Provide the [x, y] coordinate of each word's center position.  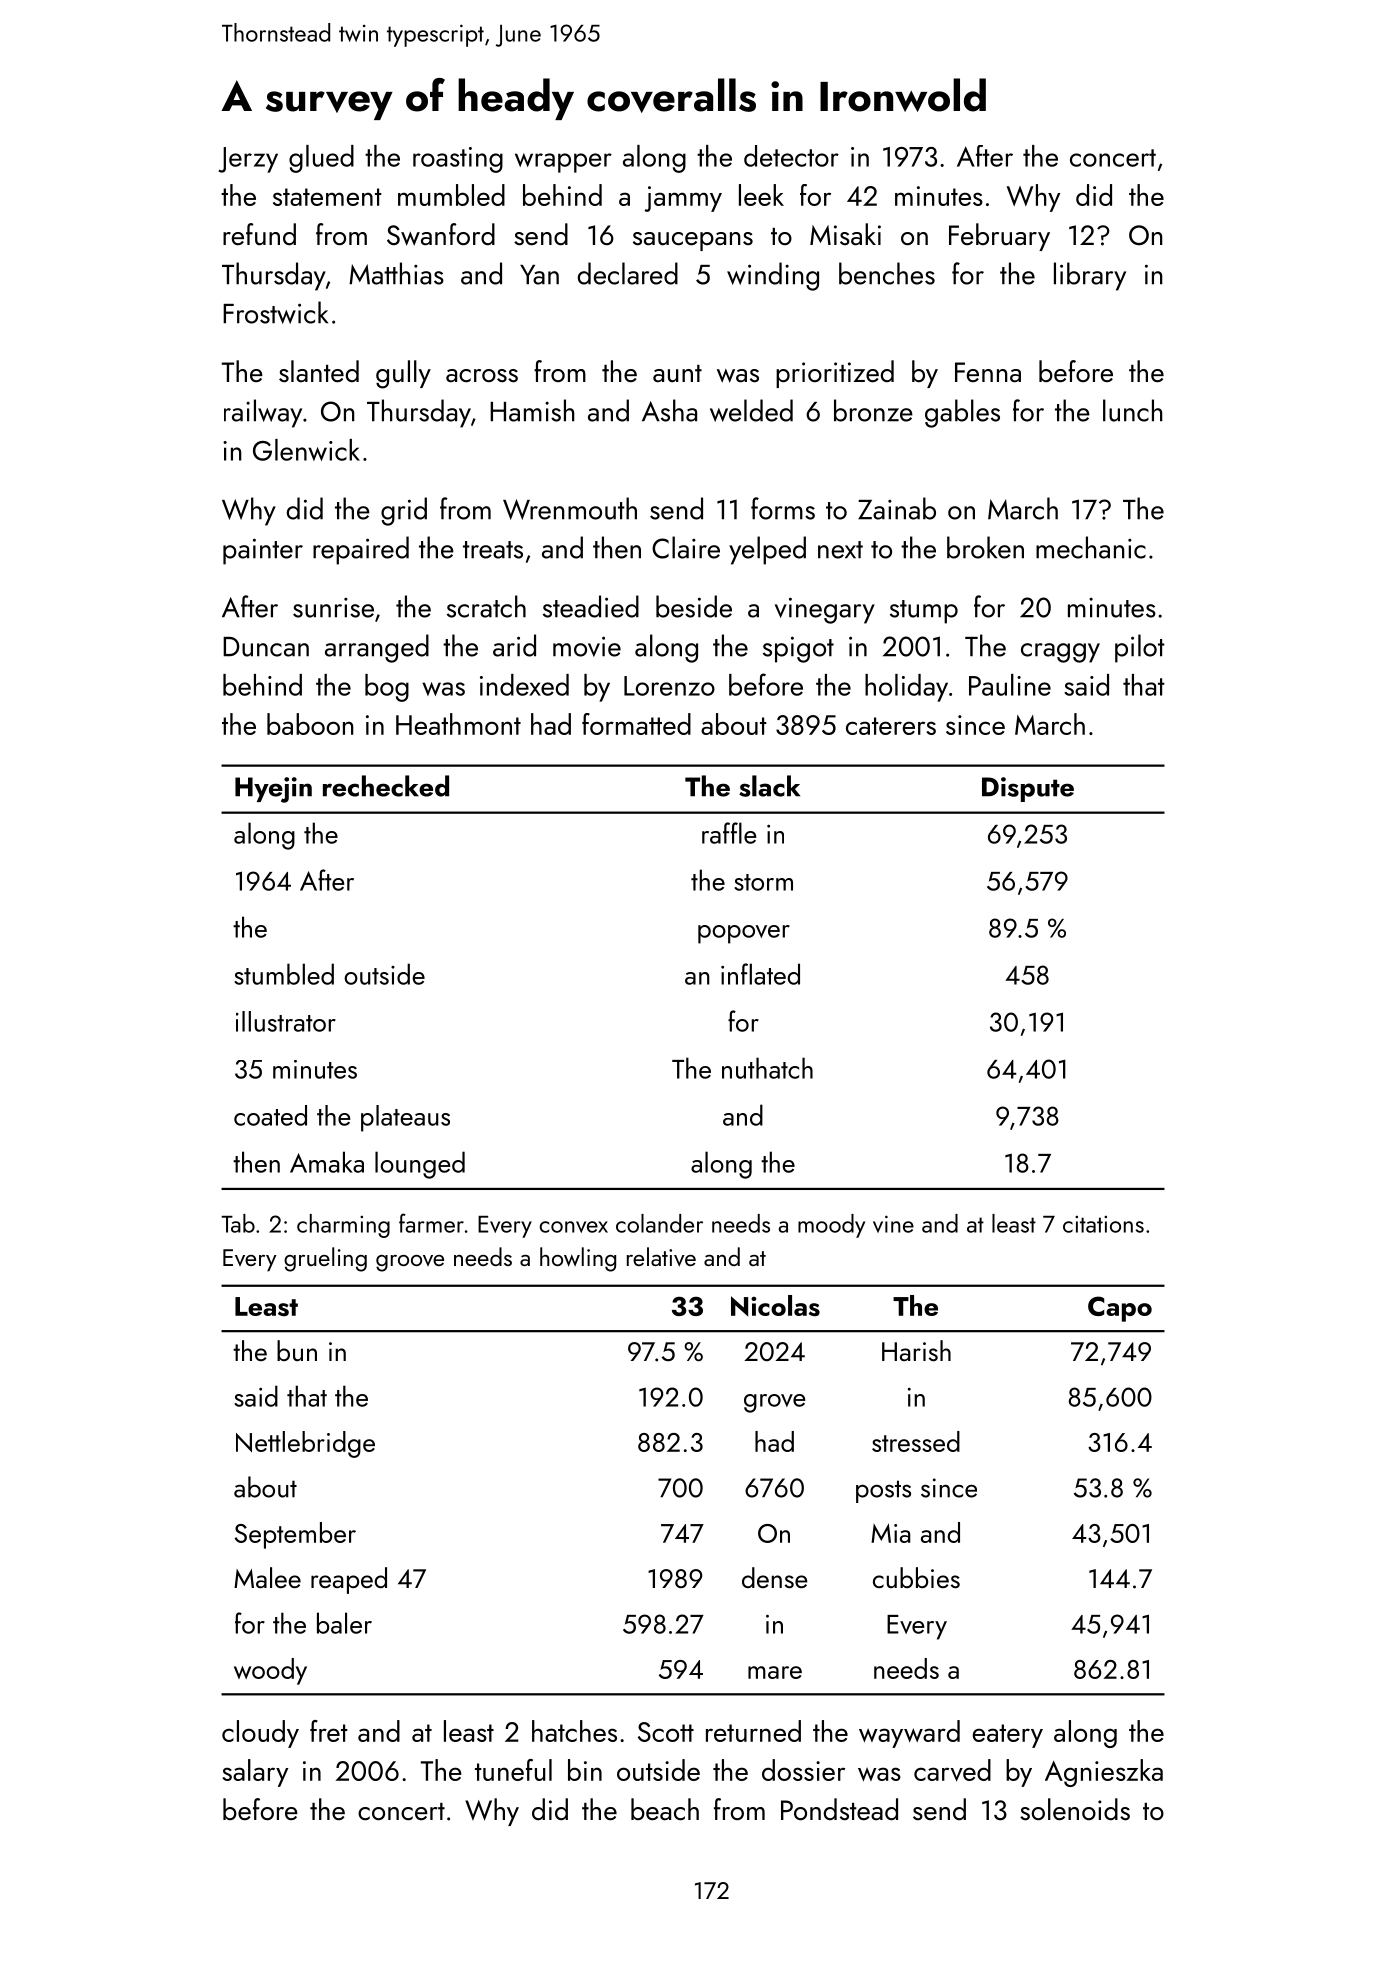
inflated [760, 974]
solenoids [1075, 1809]
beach [665, 1809]
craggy [1060, 653]
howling [578, 1259]
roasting [458, 160]
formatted [636, 724]
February [999, 237]
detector [791, 156]
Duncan [266, 647]
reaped [349, 1580]
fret [329, 1731]
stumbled [284, 974]
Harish [916, 1350]
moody [831, 1226]
